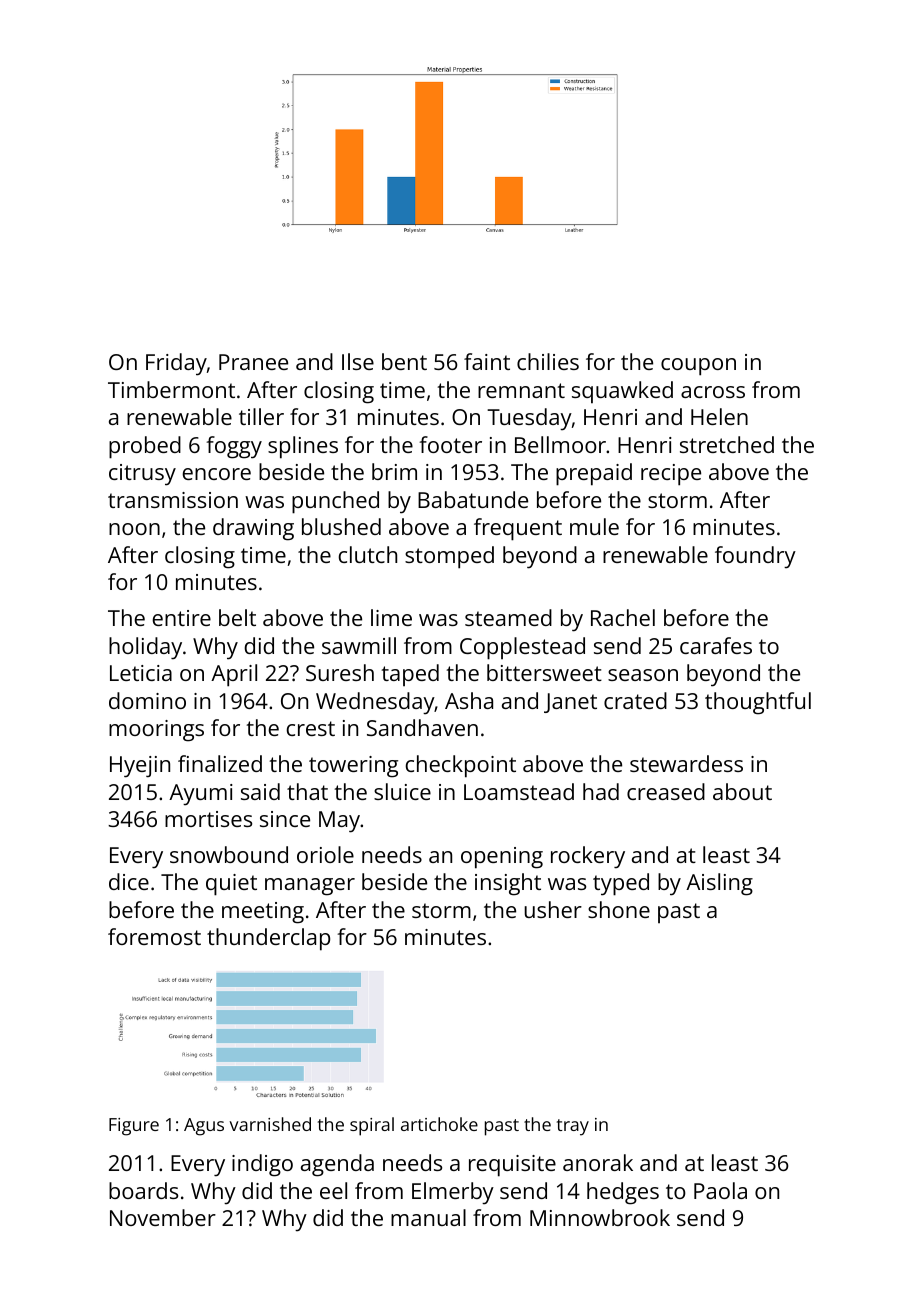  What do you see at coordinates (671, 475) in the screenshot?
I see `recipe` at bounding box center [671, 475].
